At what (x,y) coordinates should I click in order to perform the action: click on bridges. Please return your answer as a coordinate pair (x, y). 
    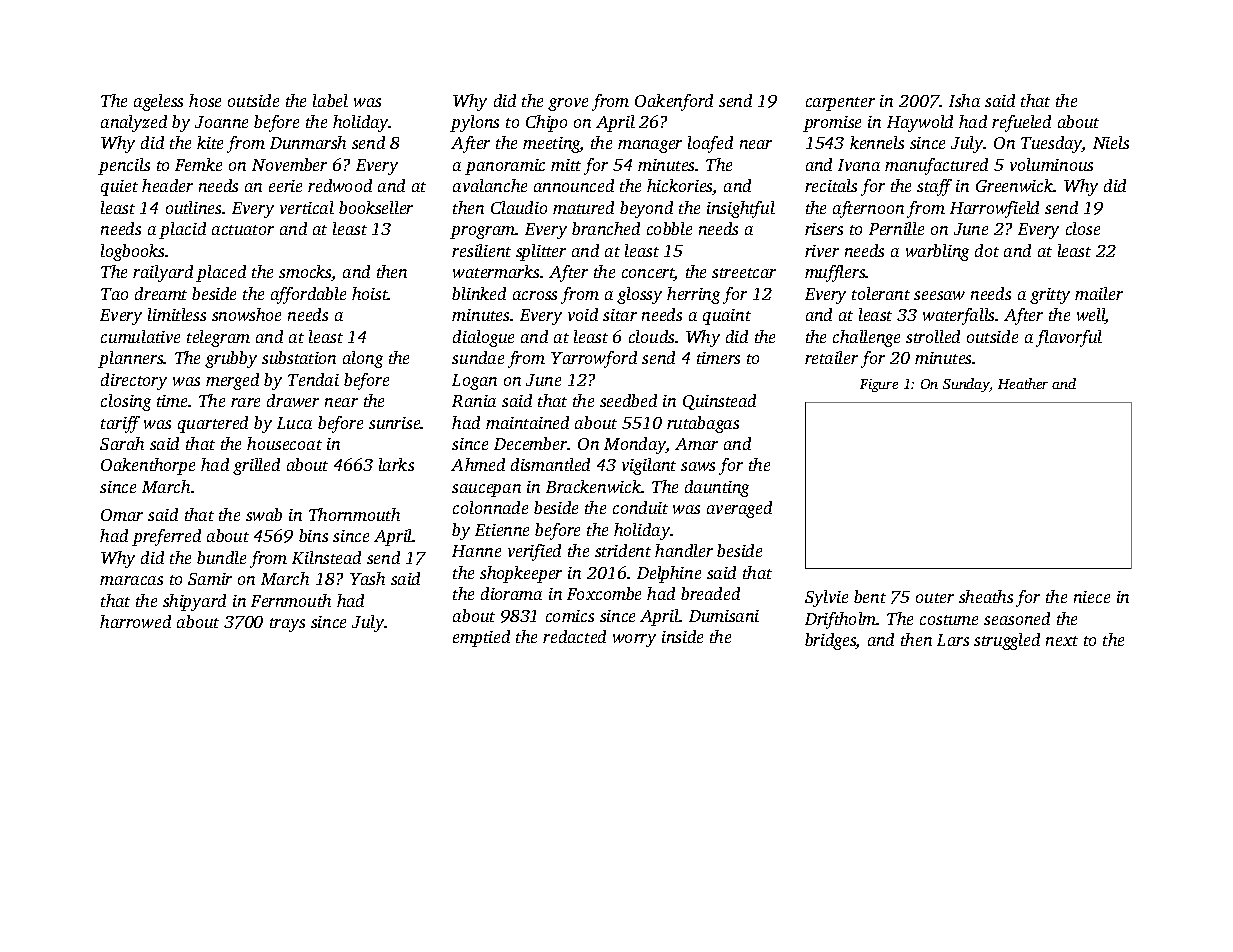
    Looking at the image, I should click on (830, 641).
